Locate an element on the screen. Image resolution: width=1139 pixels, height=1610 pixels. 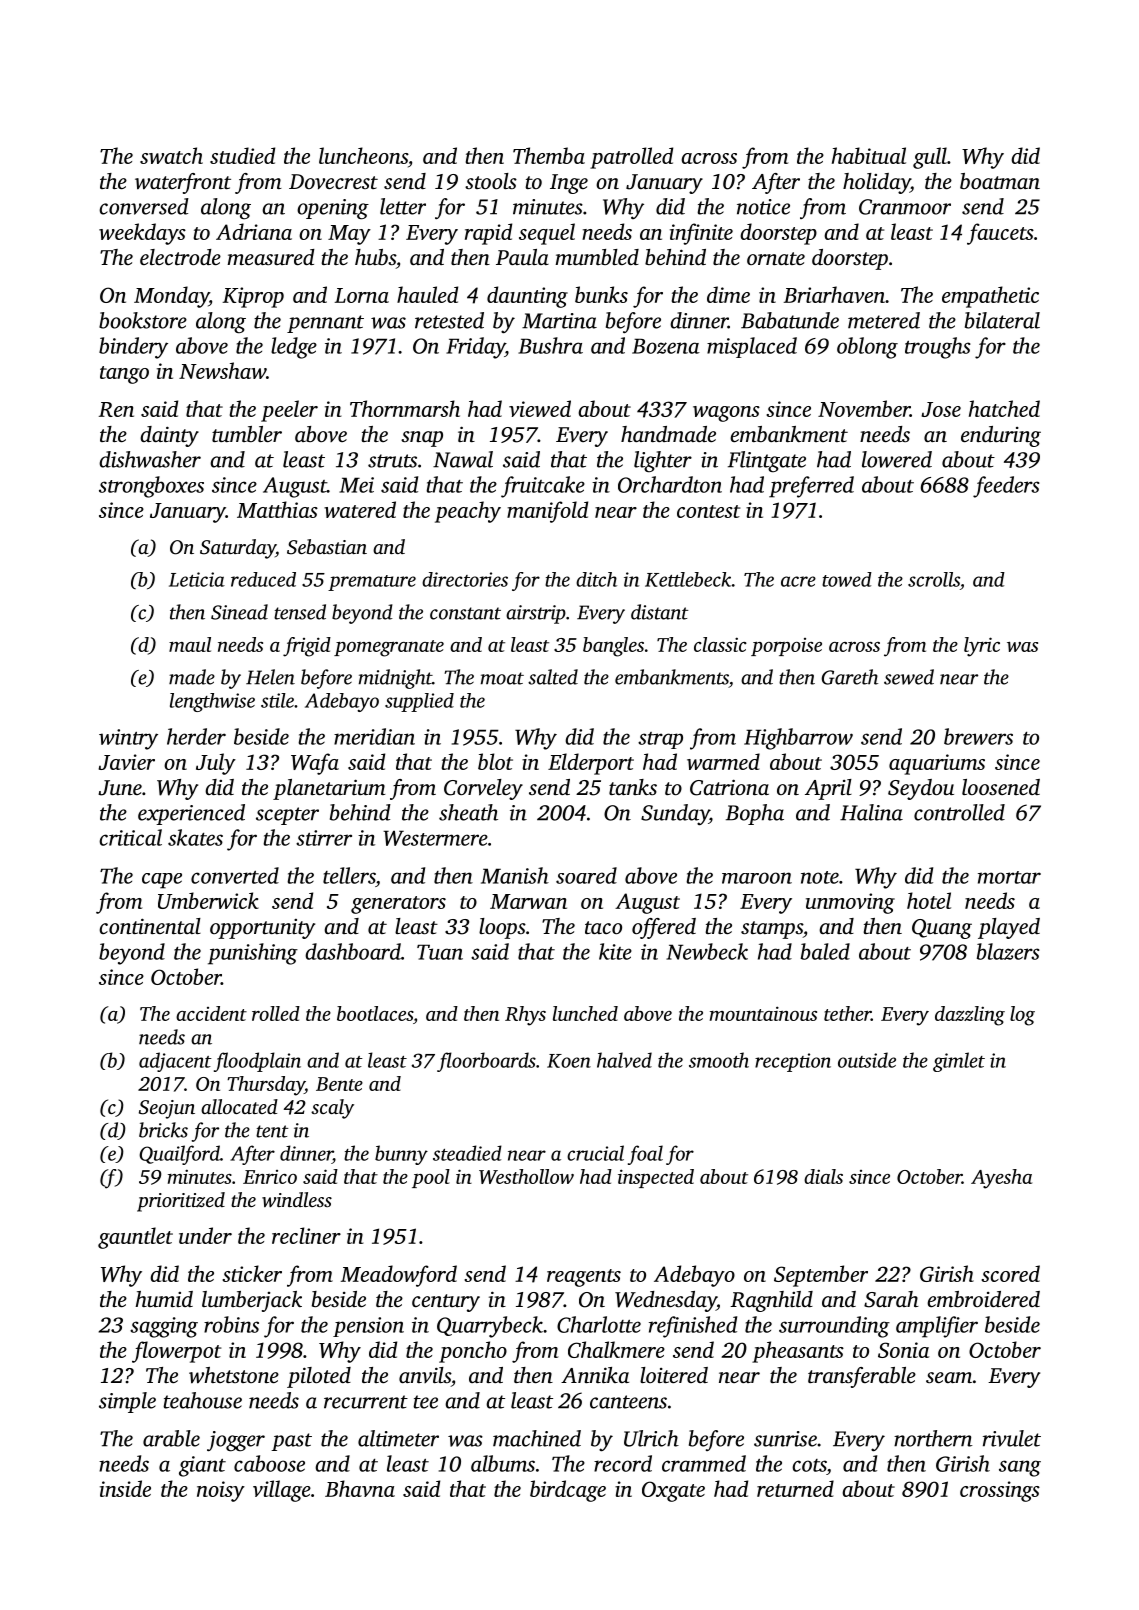
metered is located at coordinates (884, 320).
